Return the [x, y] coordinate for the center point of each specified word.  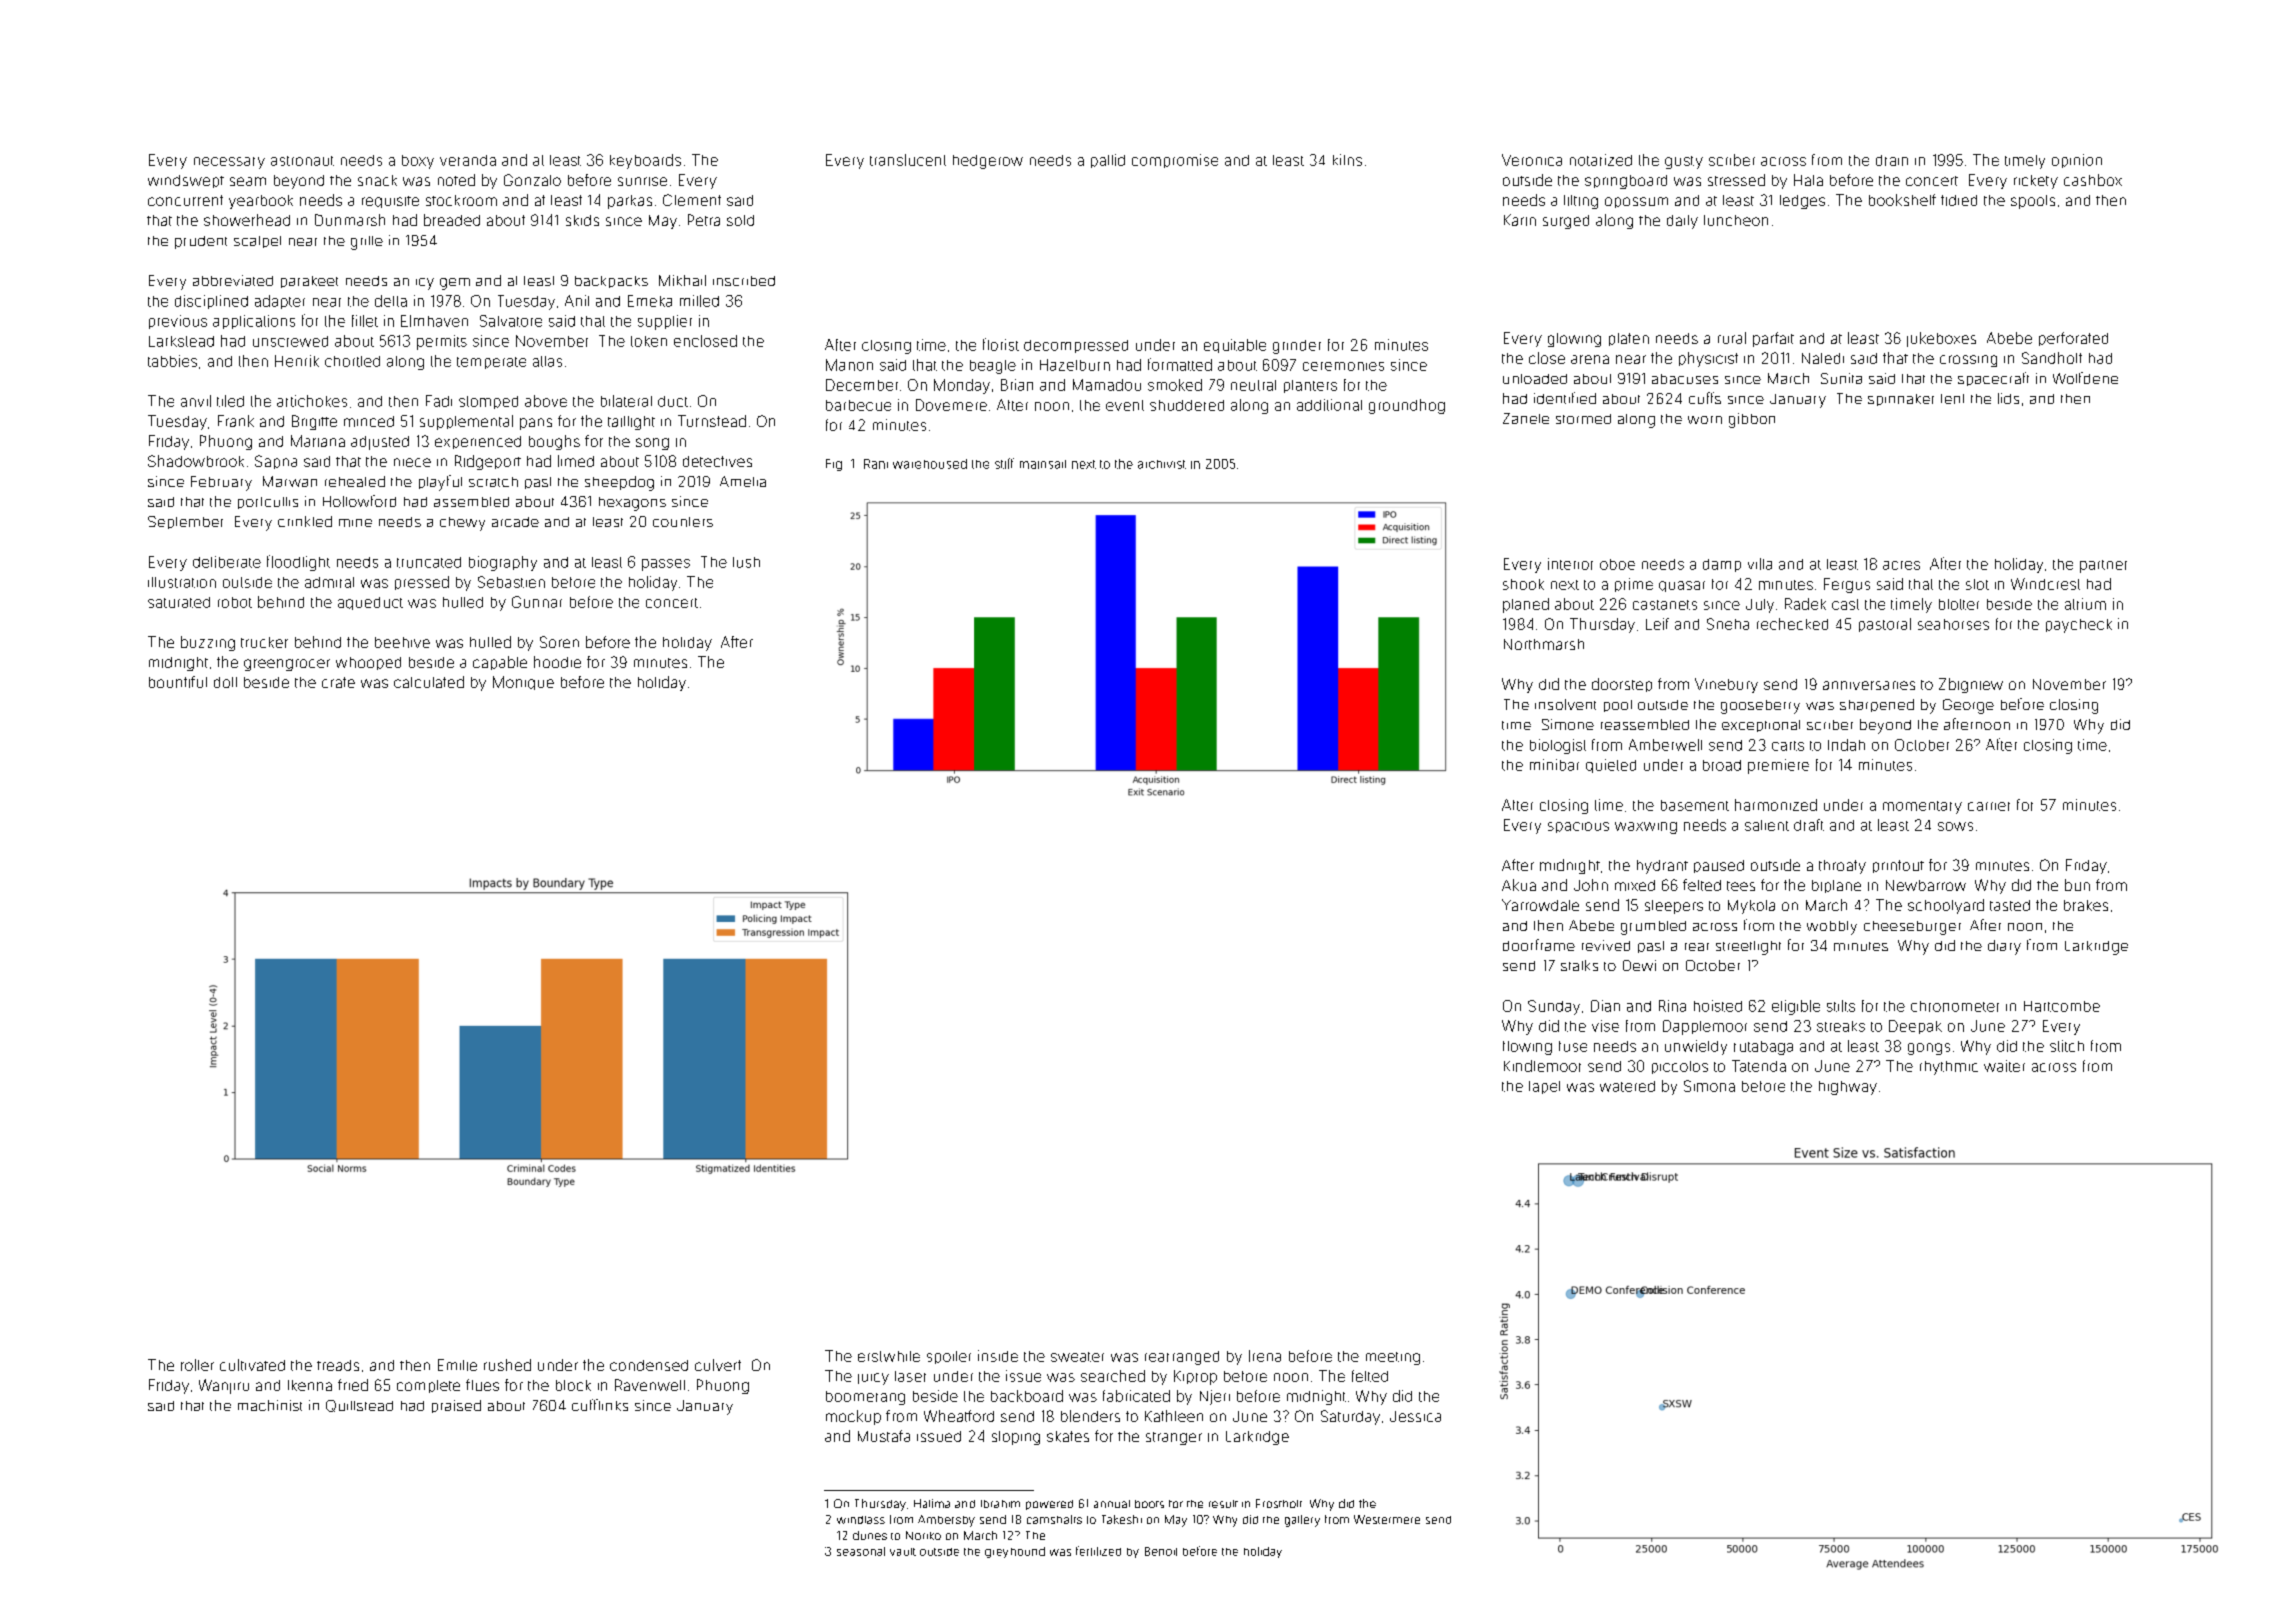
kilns [1347, 160]
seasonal [861, 1551]
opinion [2077, 161]
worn [1705, 420]
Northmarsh [1544, 644]
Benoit [1161, 1551]
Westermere [1387, 1519]
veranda [468, 160]
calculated [429, 682]
